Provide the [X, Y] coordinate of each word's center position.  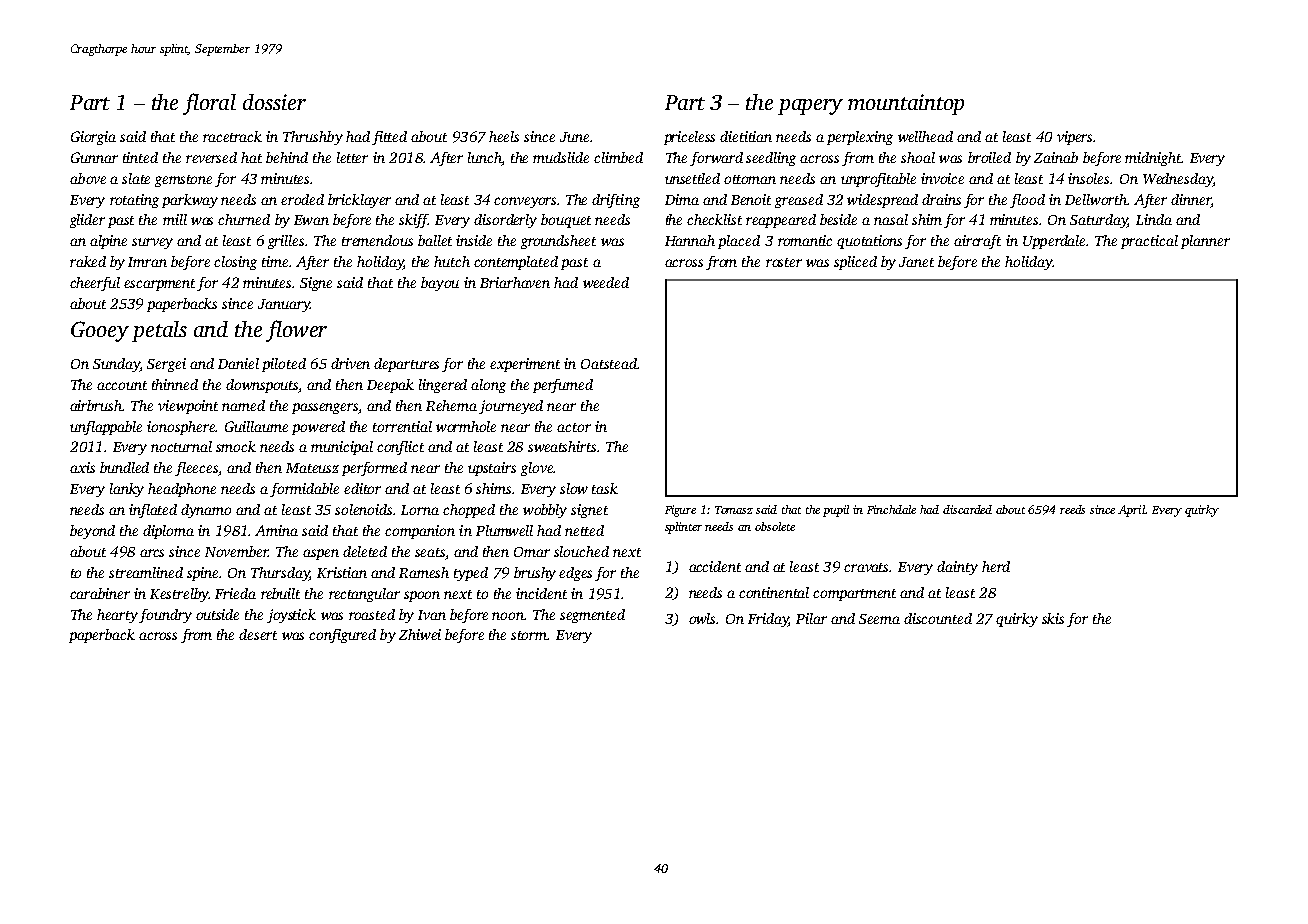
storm [529, 635]
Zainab [1056, 157]
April [1131, 511]
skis [1053, 618]
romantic [805, 240]
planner [1205, 242]
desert [258, 634]
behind [287, 157]
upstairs [492, 469]
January [284, 305]
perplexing [860, 138]
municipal [342, 448]
